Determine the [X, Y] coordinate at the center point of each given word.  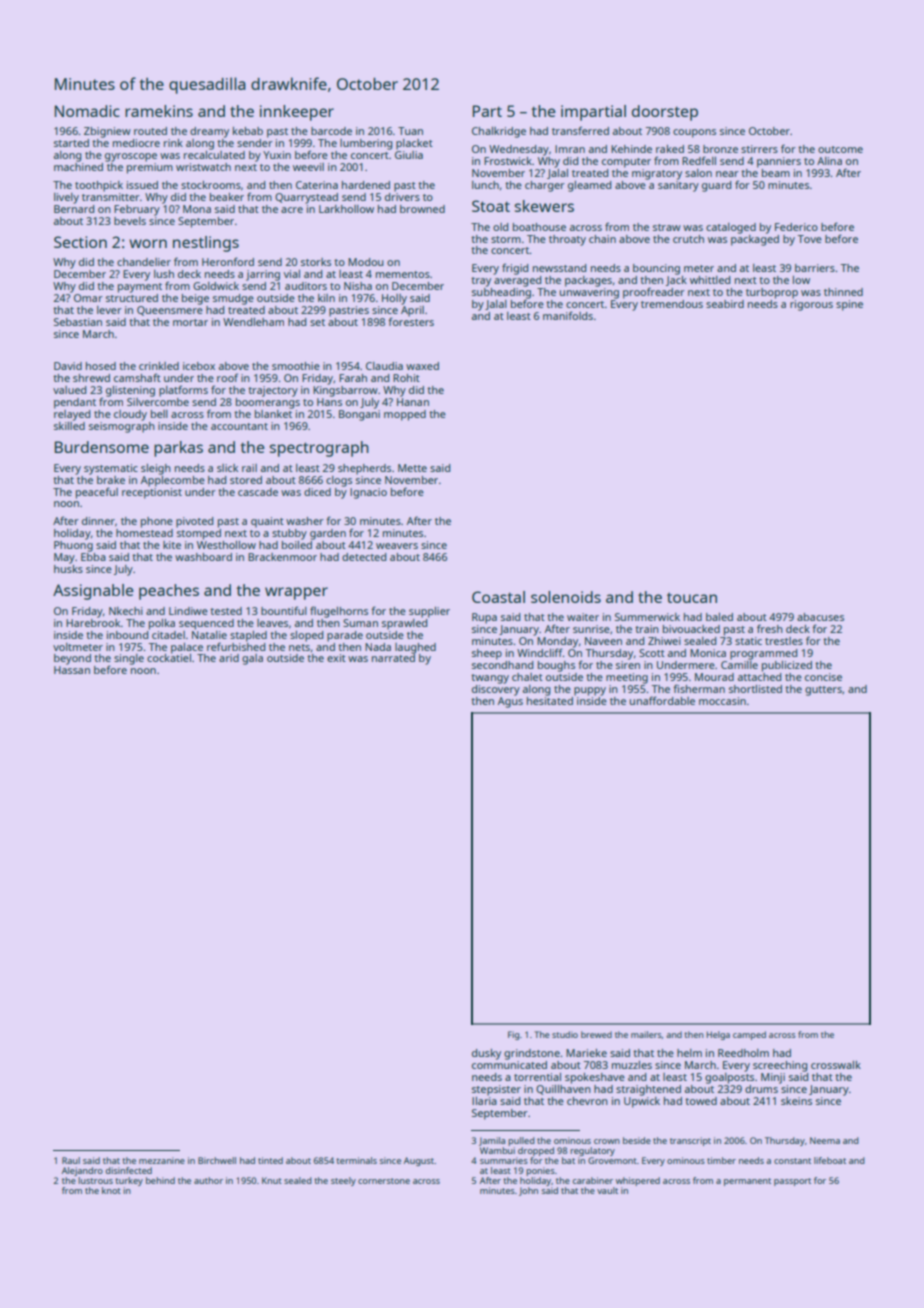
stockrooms [211, 185]
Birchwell [217, 1160]
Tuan [410, 131]
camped [749, 1035]
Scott [652, 653]
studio [565, 1034]
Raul [71, 1160]
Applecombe [173, 481]
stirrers [759, 149]
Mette [412, 468]
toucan [692, 598]
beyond [72, 659]
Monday [557, 642]
